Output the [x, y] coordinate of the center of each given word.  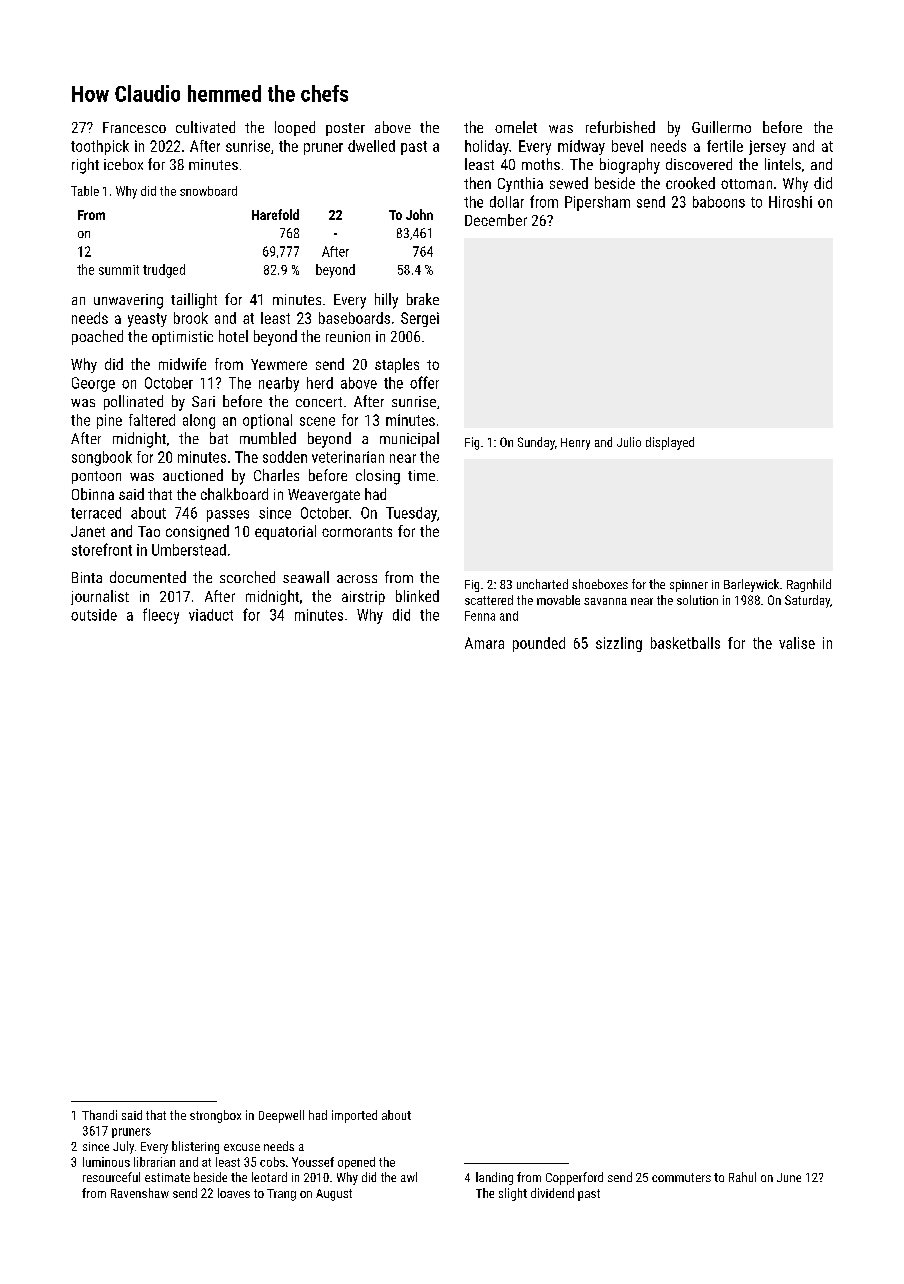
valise [797, 643]
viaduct [211, 615]
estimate [167, 1177]
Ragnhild [809, 585]
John [419, 214]
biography [630, 166]
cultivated [205, 127]
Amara [484, 643]
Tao [149, 531]
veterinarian [348, 457]
